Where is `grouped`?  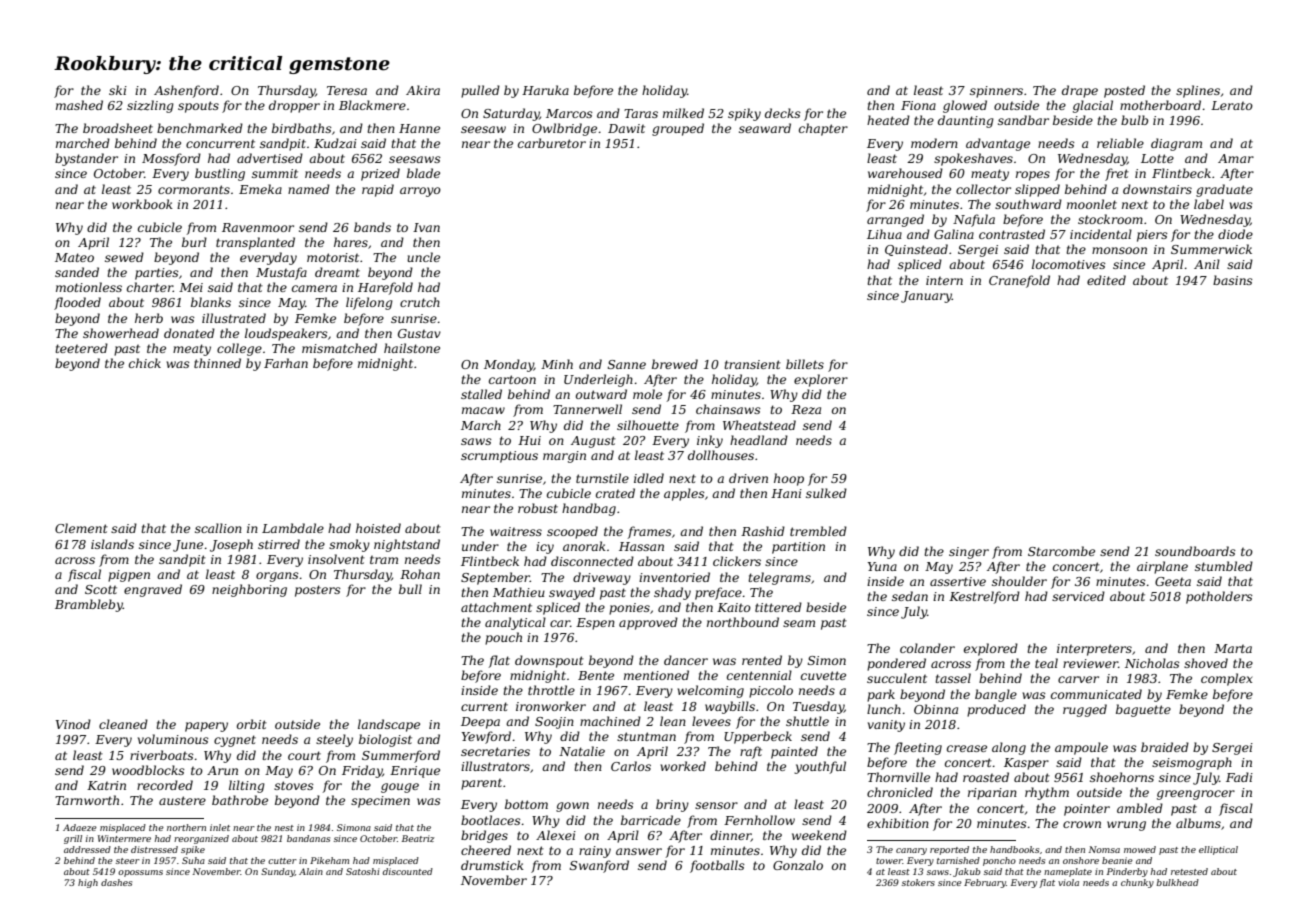
grouped is located at coordinates (678, 129).
